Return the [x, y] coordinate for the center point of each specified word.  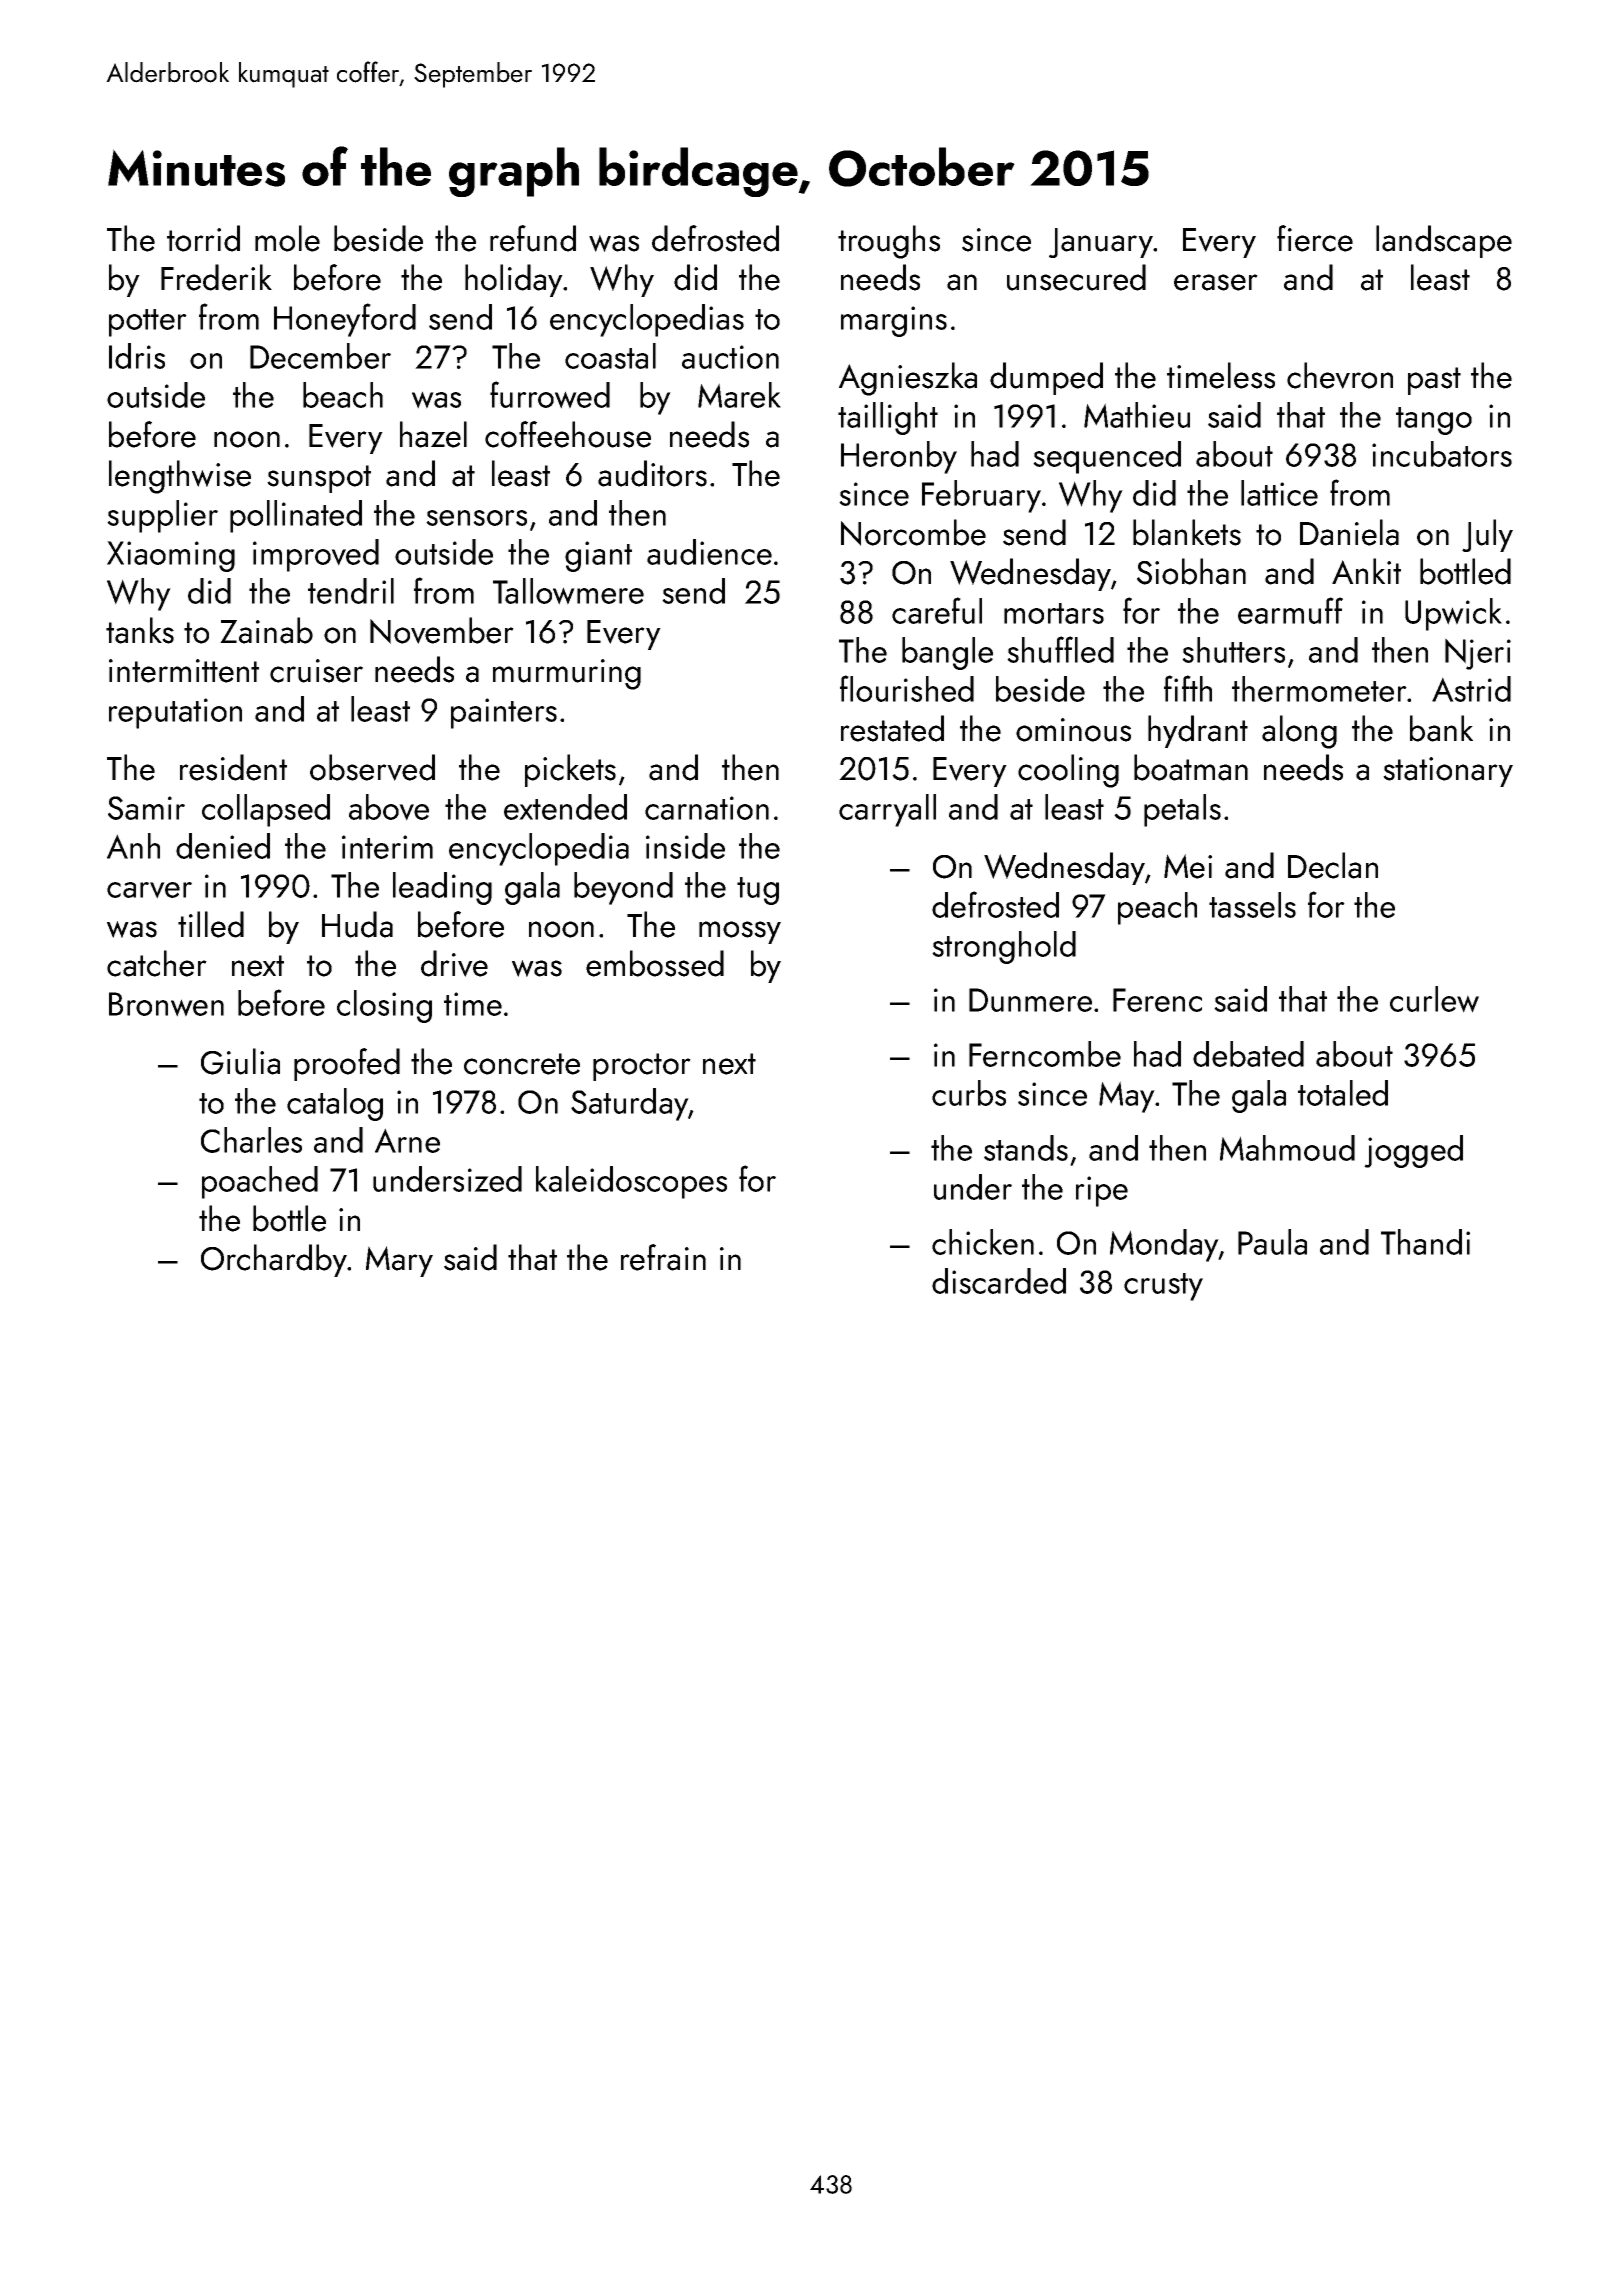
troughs [889, 242]
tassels [1252, 905]
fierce [1315, 238]
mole [287, 238]
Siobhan [1191, 571]
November [442, 630]
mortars [1054, 613]
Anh [133, 846]
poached [260, 1182]
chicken [983, 1242]
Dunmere [1030, 1000]
